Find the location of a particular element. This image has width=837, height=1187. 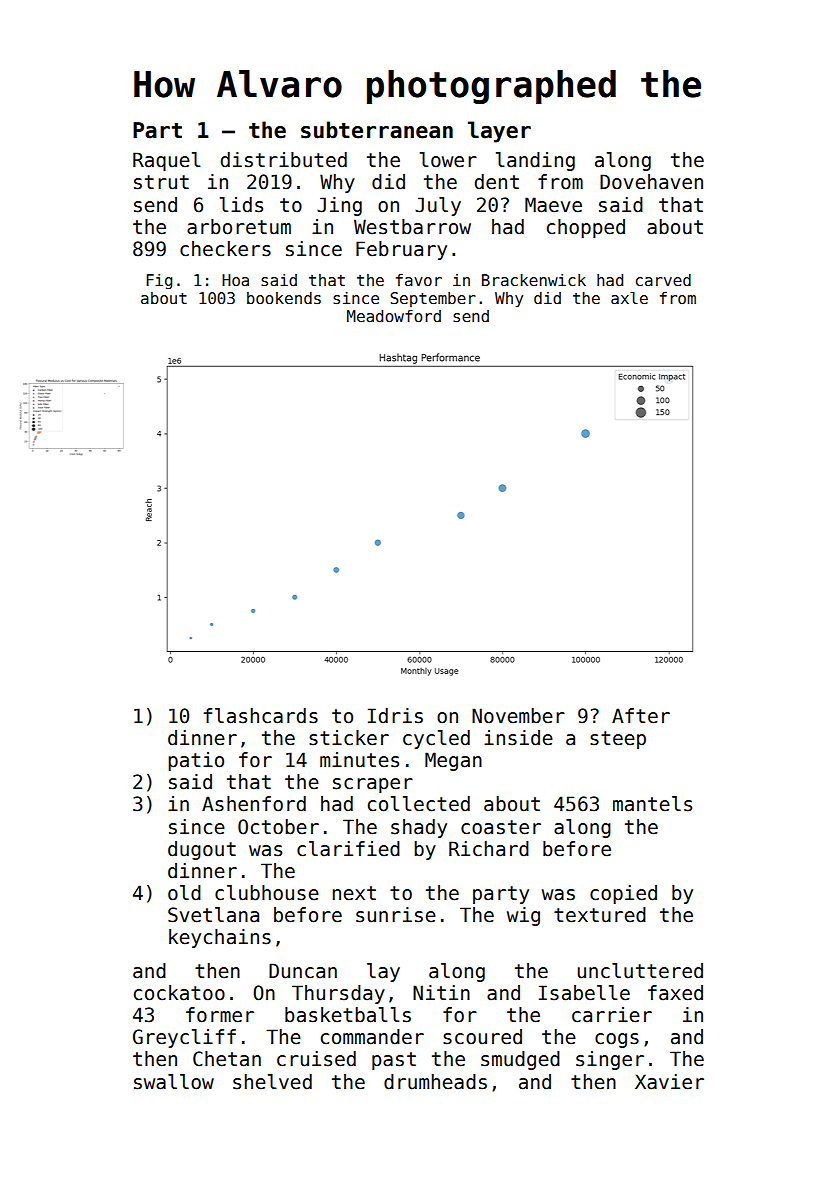

After is located at coordinates (641, 716).
